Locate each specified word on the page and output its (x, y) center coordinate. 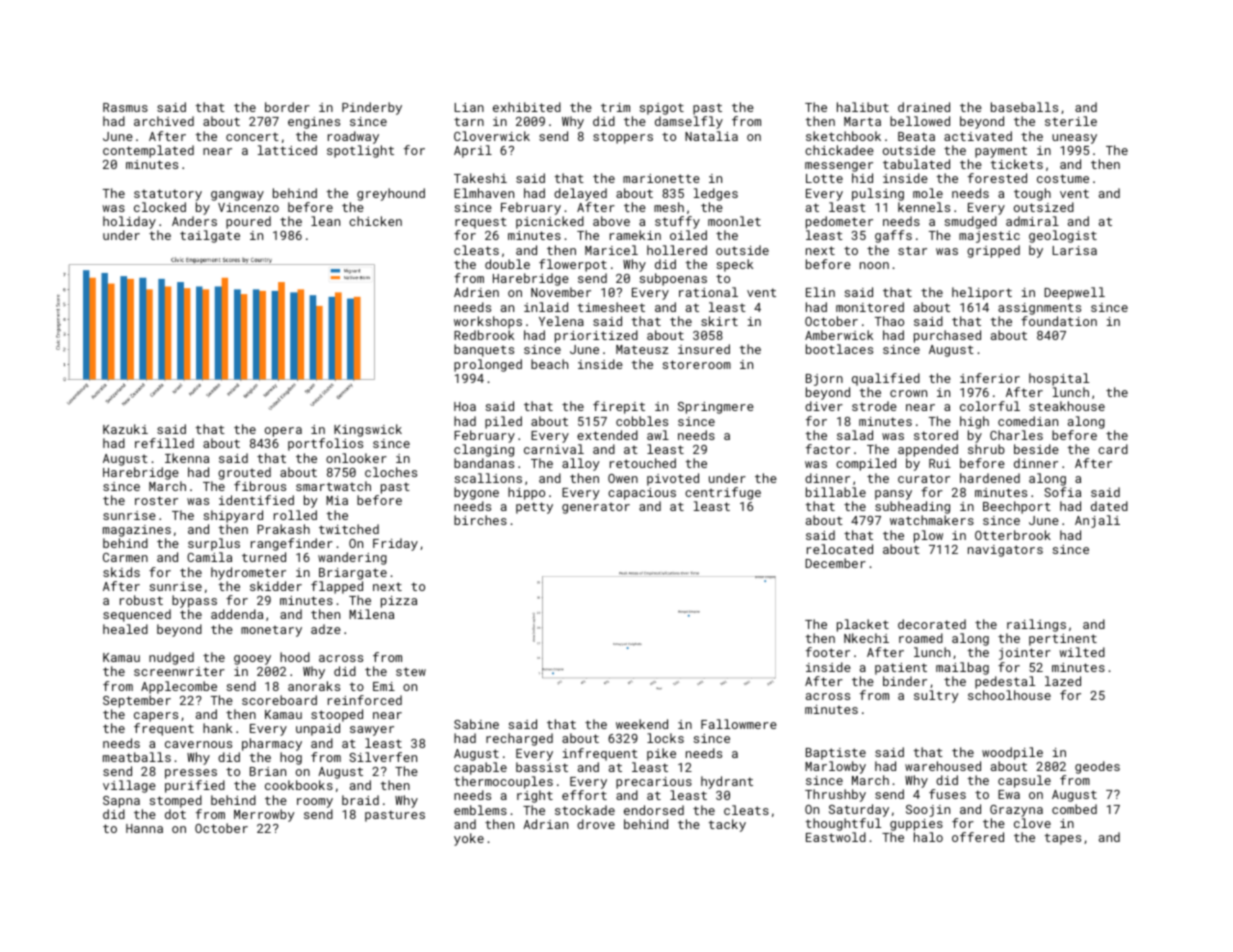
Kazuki (125, 429)
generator (596, 508)
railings (1036, 625)
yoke (469, 839)
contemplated (148, 151)
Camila (209, 557)
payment (1001, 152)
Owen (623, 478)
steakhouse (1067, 406)
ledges (716, 194)
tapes (1062, 839)
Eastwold (836, 837)
